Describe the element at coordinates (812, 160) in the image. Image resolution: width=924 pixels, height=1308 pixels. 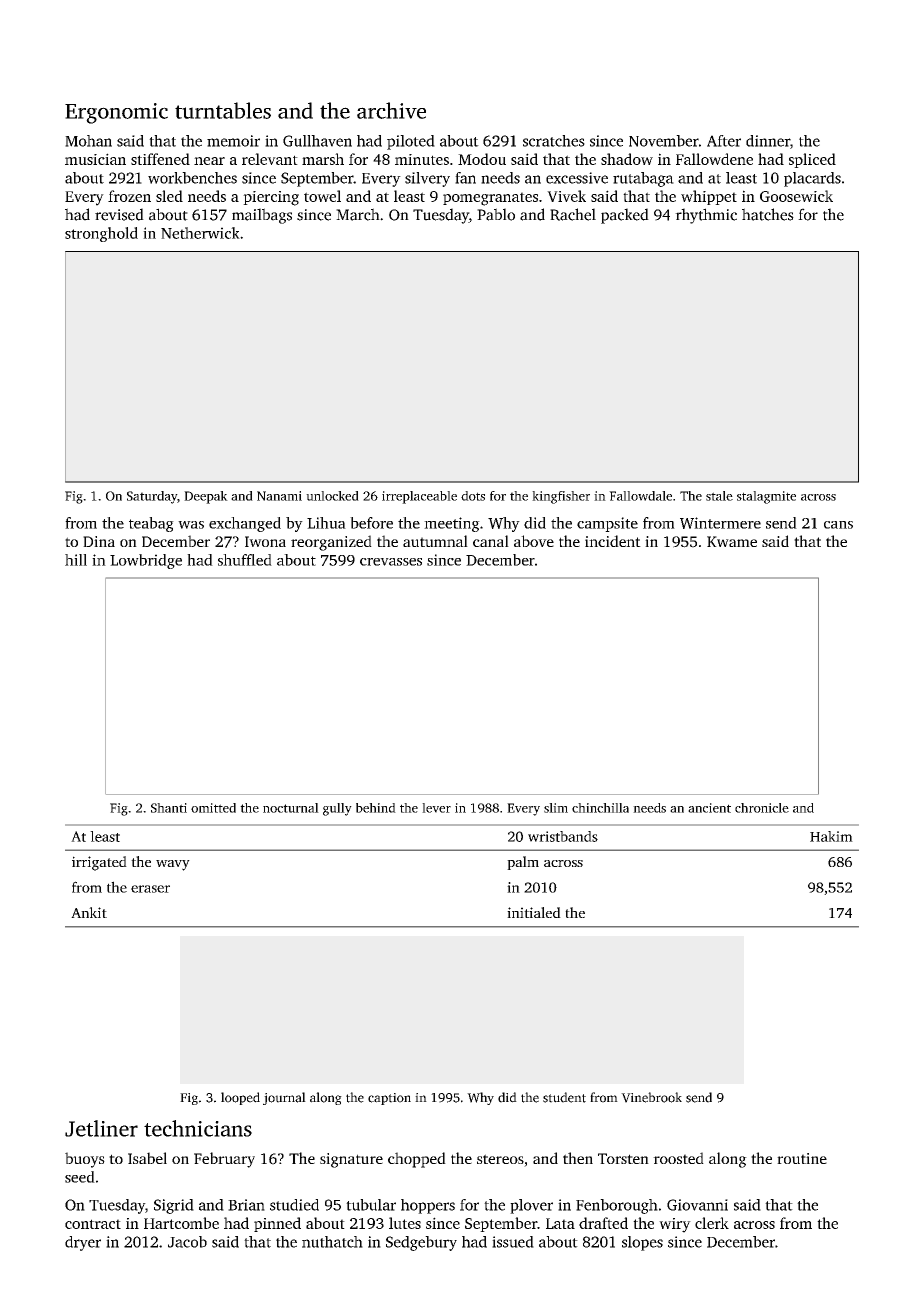
I see `spliced` at that location.
